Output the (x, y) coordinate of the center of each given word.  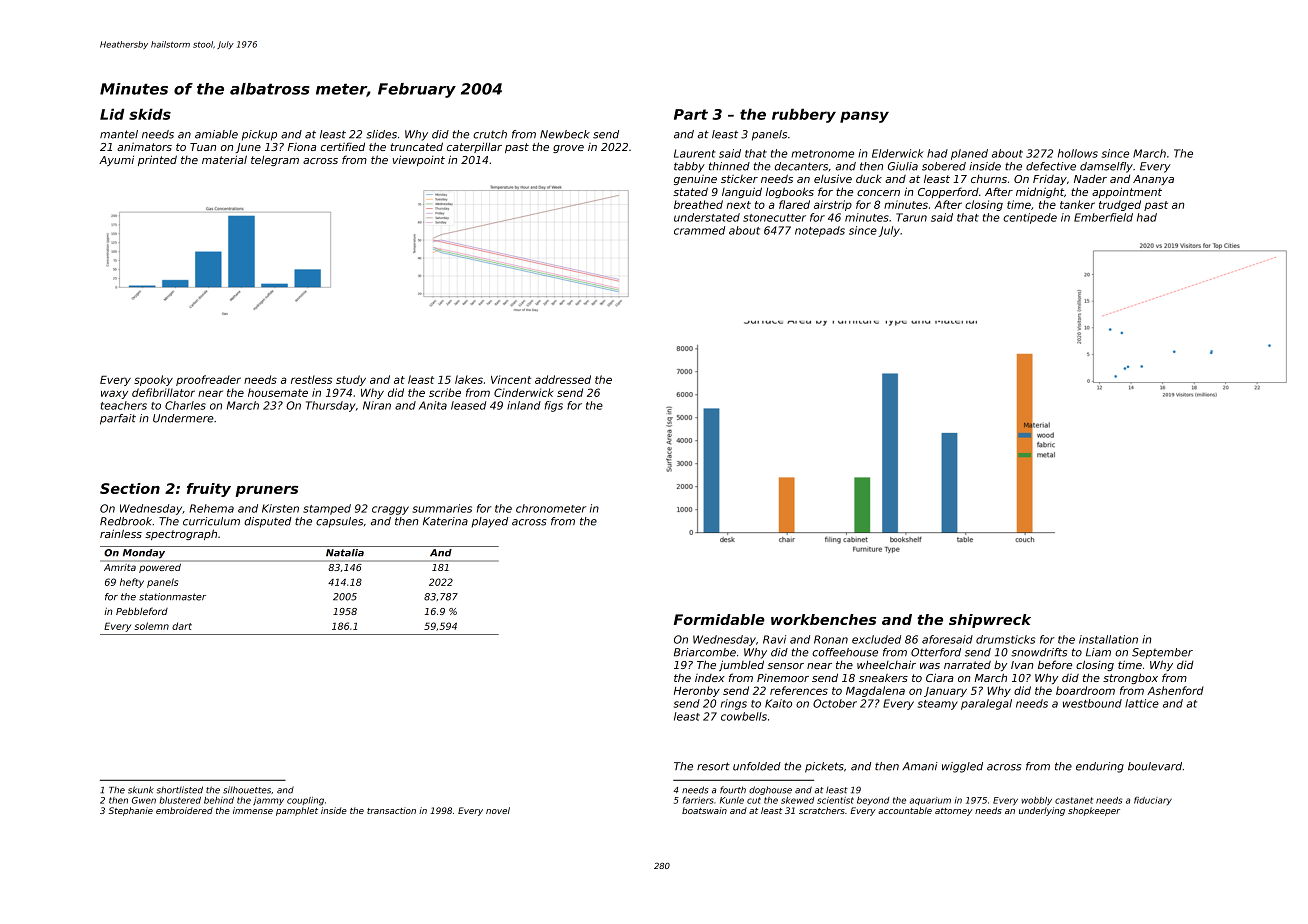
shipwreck (990, 621)
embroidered (184, 810)
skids (150, 114)
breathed (698, 204)
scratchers (822, 810)
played (489, 522)
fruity (209, 490)
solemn (151, 626)
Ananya (1153, 180)
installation (1108, 639)
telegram (275, 161)
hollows (1078, 153)
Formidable (719, 619)
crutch (490, 134)
